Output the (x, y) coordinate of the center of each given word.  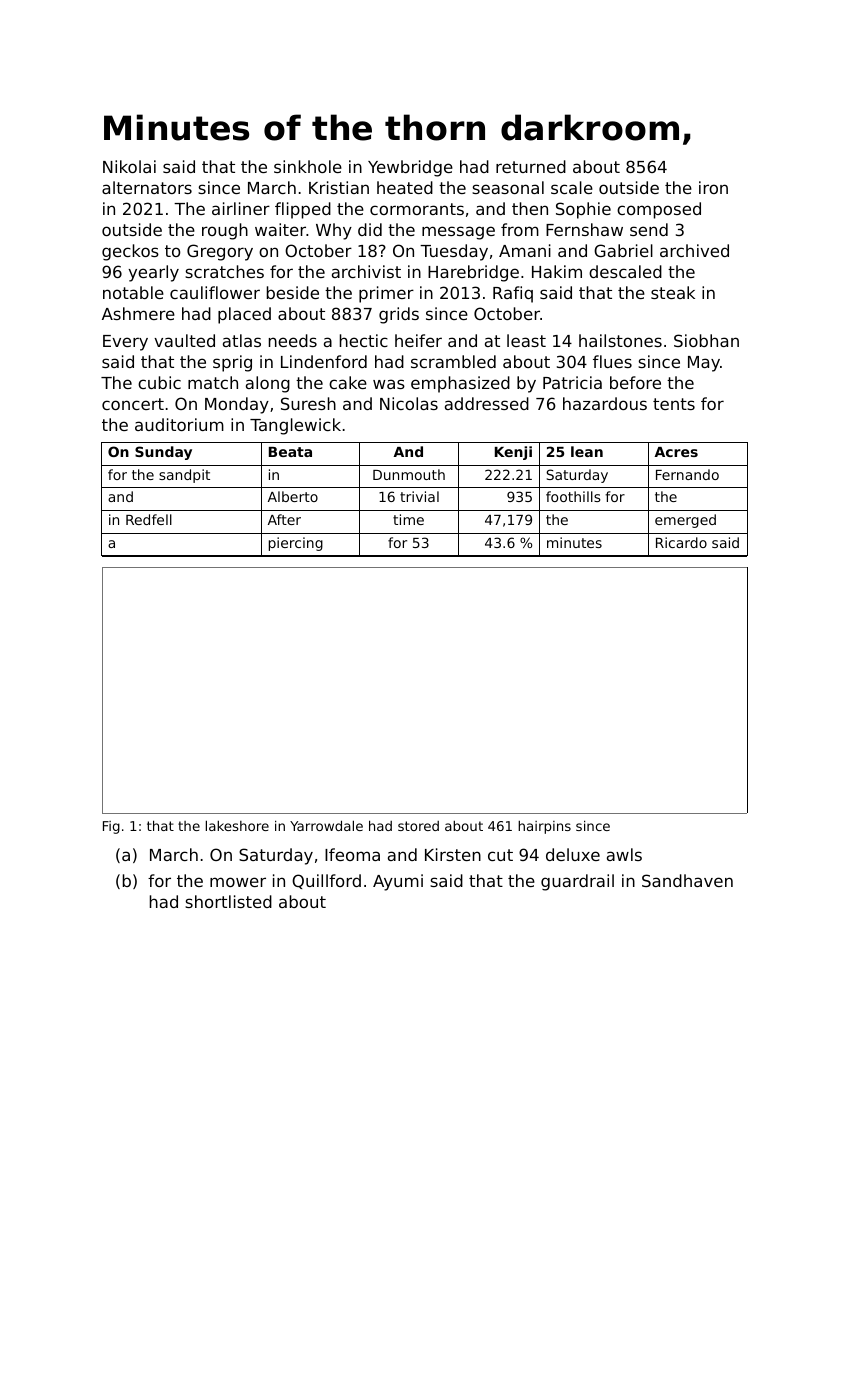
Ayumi (398, 882)
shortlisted (228, 901)
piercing (296, 544)
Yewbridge (410, 168)
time (408, 519)
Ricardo (681, 542)
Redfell (149, 519)
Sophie (583, 210)
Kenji (513, 453)
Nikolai (129, 166)
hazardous (605, 403)
